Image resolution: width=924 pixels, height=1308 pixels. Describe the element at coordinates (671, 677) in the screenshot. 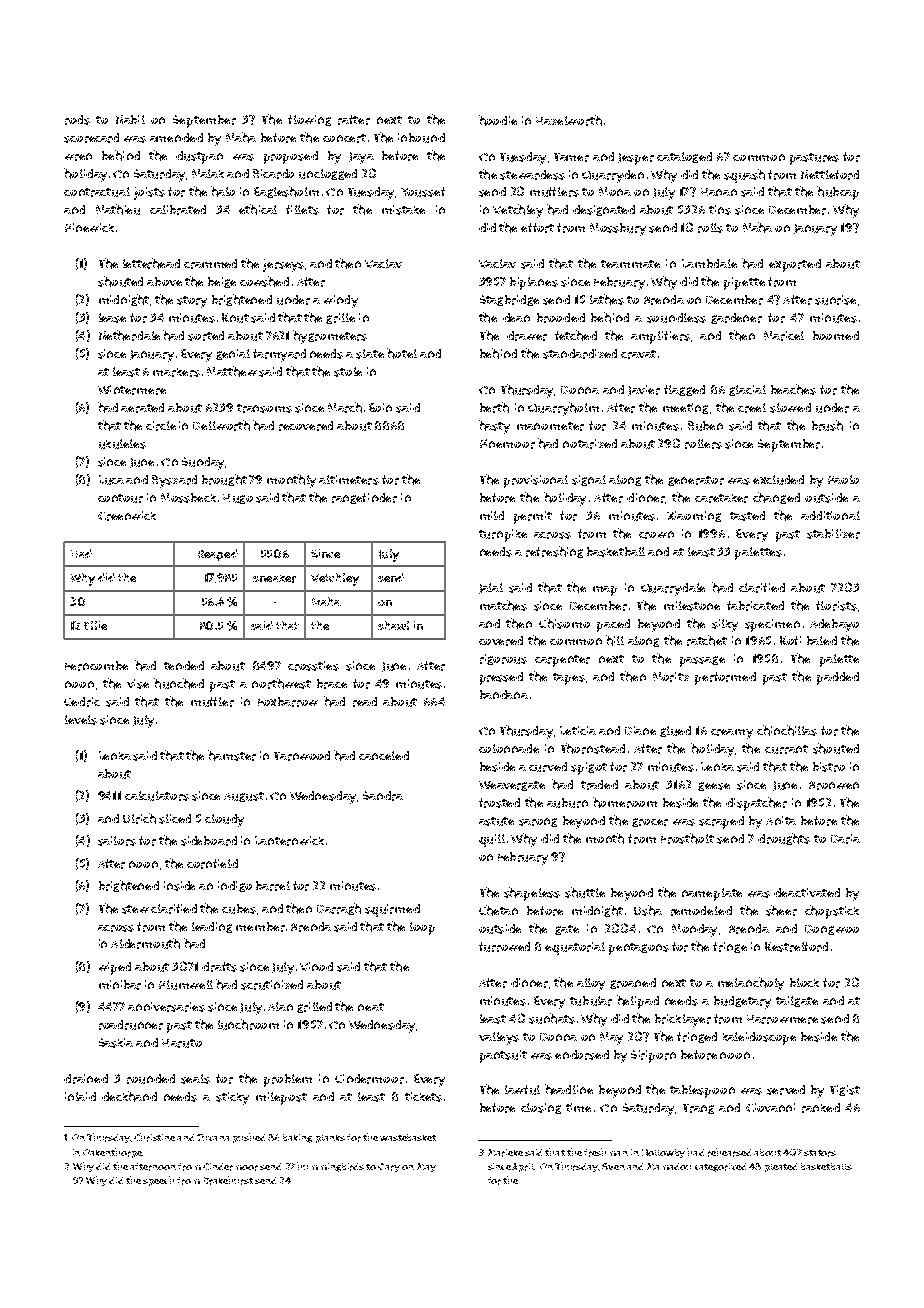

I see `Moritz` at that location.
